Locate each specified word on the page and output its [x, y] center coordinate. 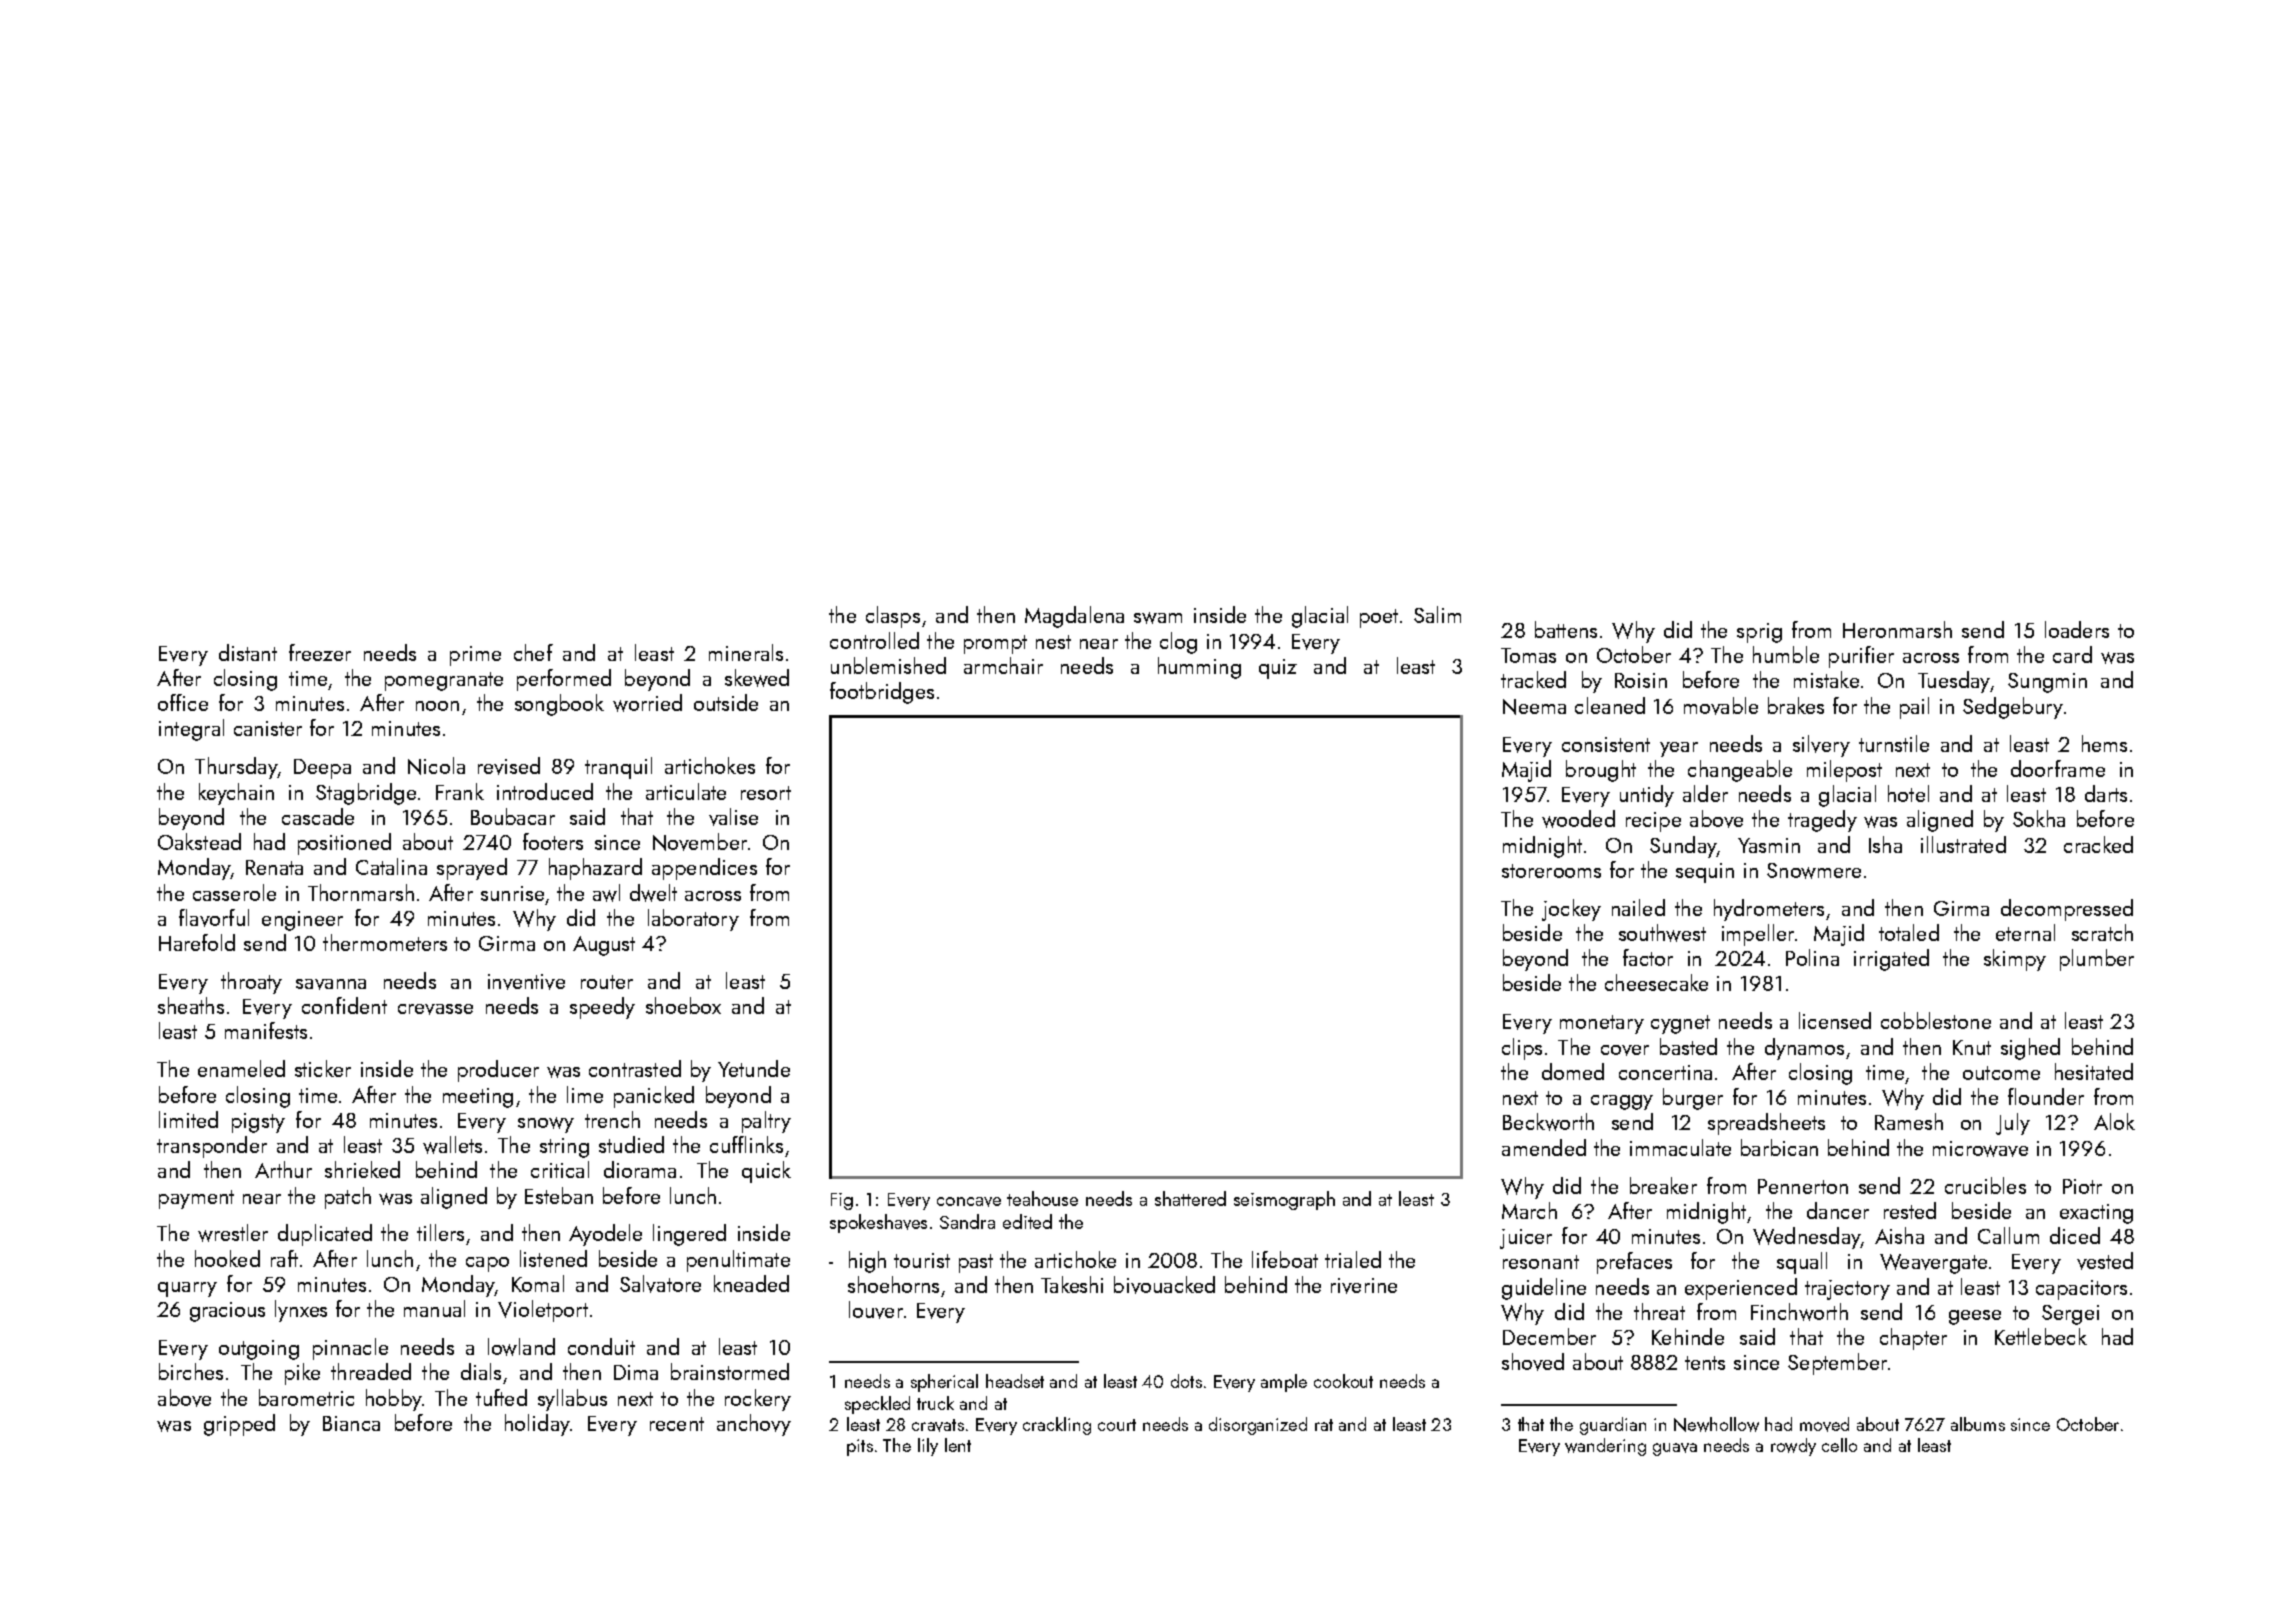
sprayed [472, 869]
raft [284, 1258]
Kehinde [1688, 1336]
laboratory [693, 920]
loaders [2077, 629]
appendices [704, 869]
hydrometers [1769, 910]
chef [533, 652]
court [1117, 1425]
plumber [2097, 960]
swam [1158, 618]
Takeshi [1072, 1284]
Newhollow [1716, 1424]
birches [191, 1371]
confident [344, 1005]
